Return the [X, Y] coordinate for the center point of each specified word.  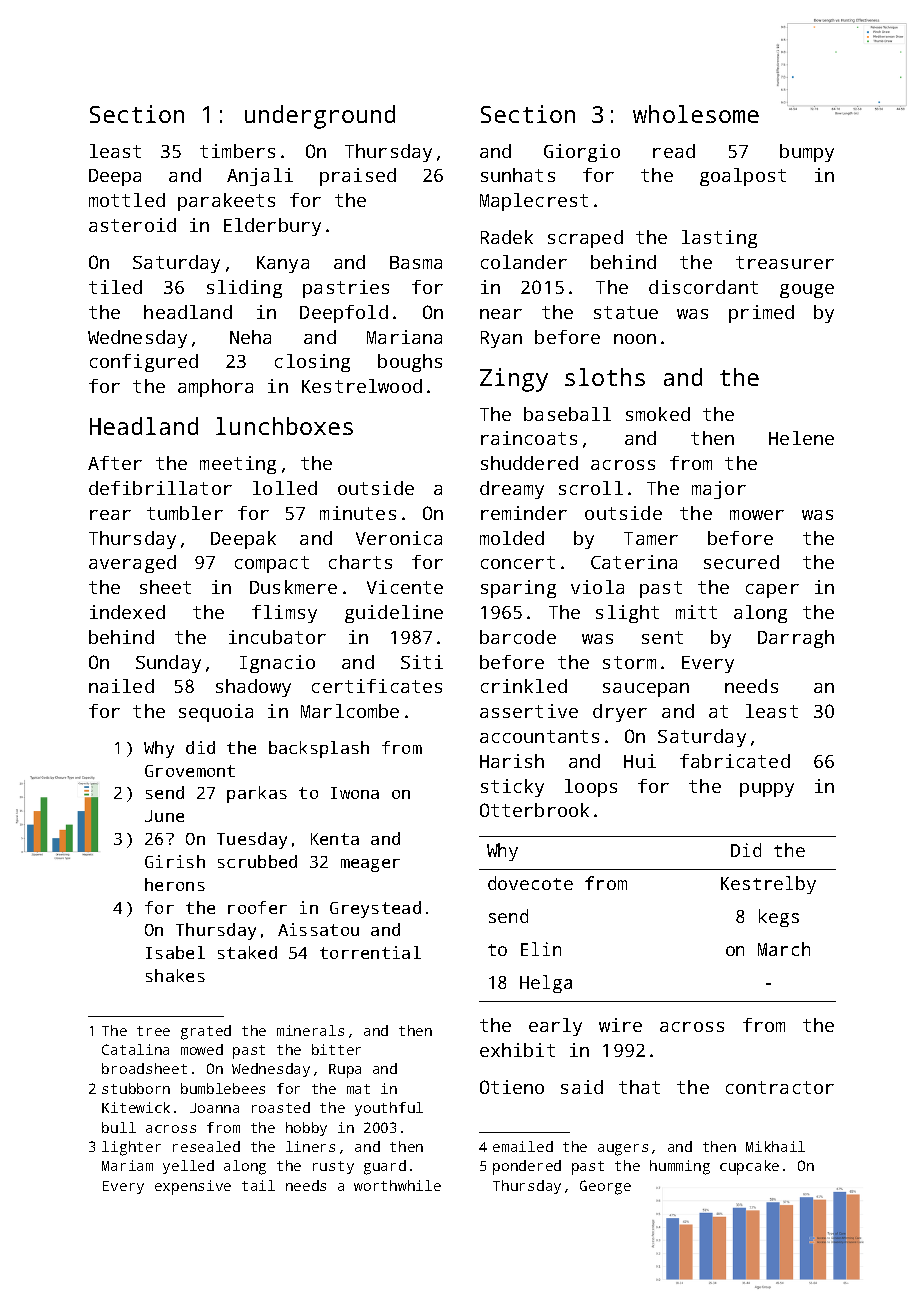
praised [358, 177]
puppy [767, 790]
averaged [132, 564]
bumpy [807, 153]
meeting [238, 465]
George [605, 1187]
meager [370, 865]
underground [320, 117]
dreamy [512, 490]
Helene [801, 438]
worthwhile [397, 1185]
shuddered [529, 463]
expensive [193, 1187]
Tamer [651, 538]
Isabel [175, 952]
